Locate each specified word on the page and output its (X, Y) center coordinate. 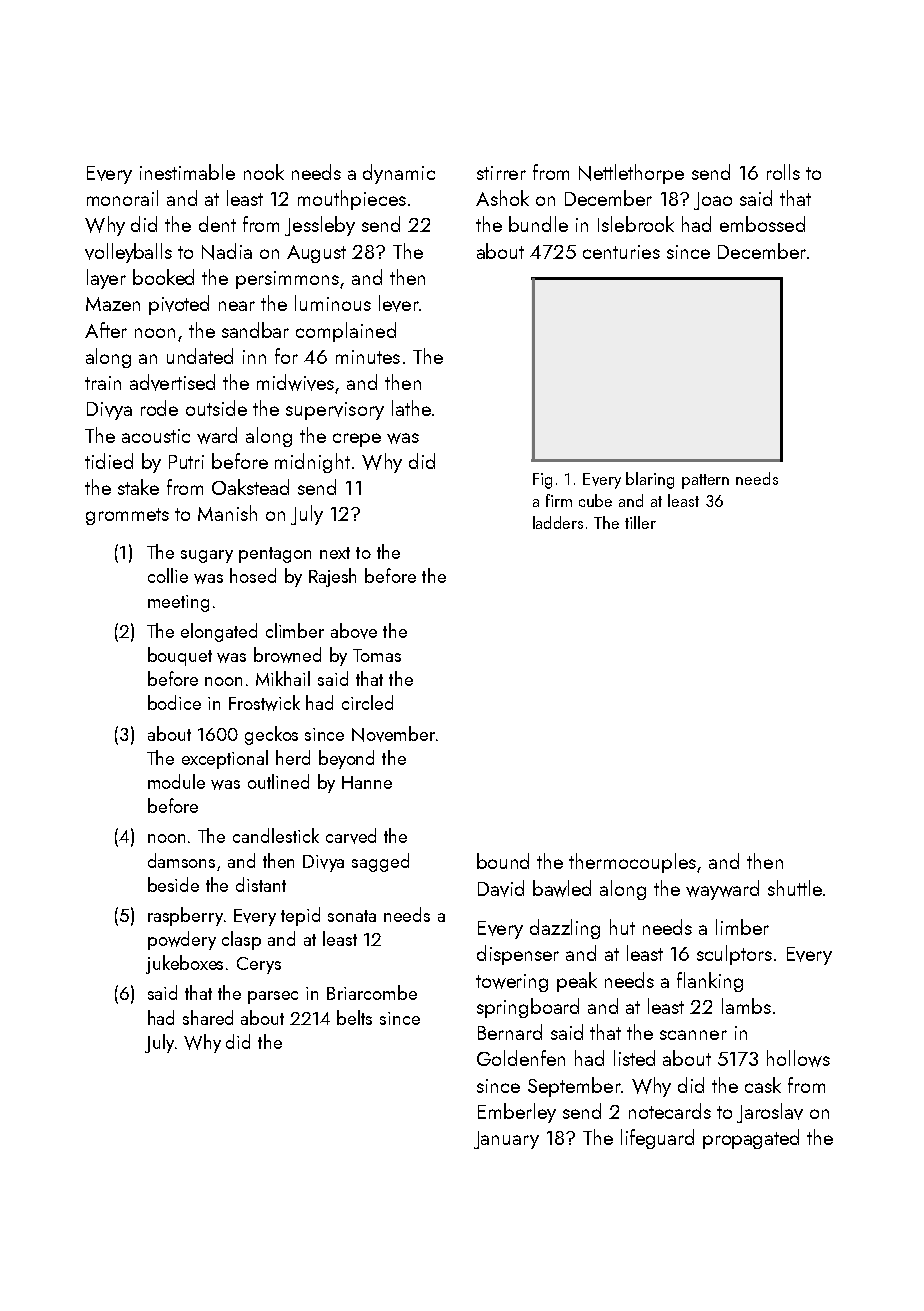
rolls (783, 172)
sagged (380, 862)
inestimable (187, 172)
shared (208, 1017)
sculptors (734, 955)
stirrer (501, 173)
